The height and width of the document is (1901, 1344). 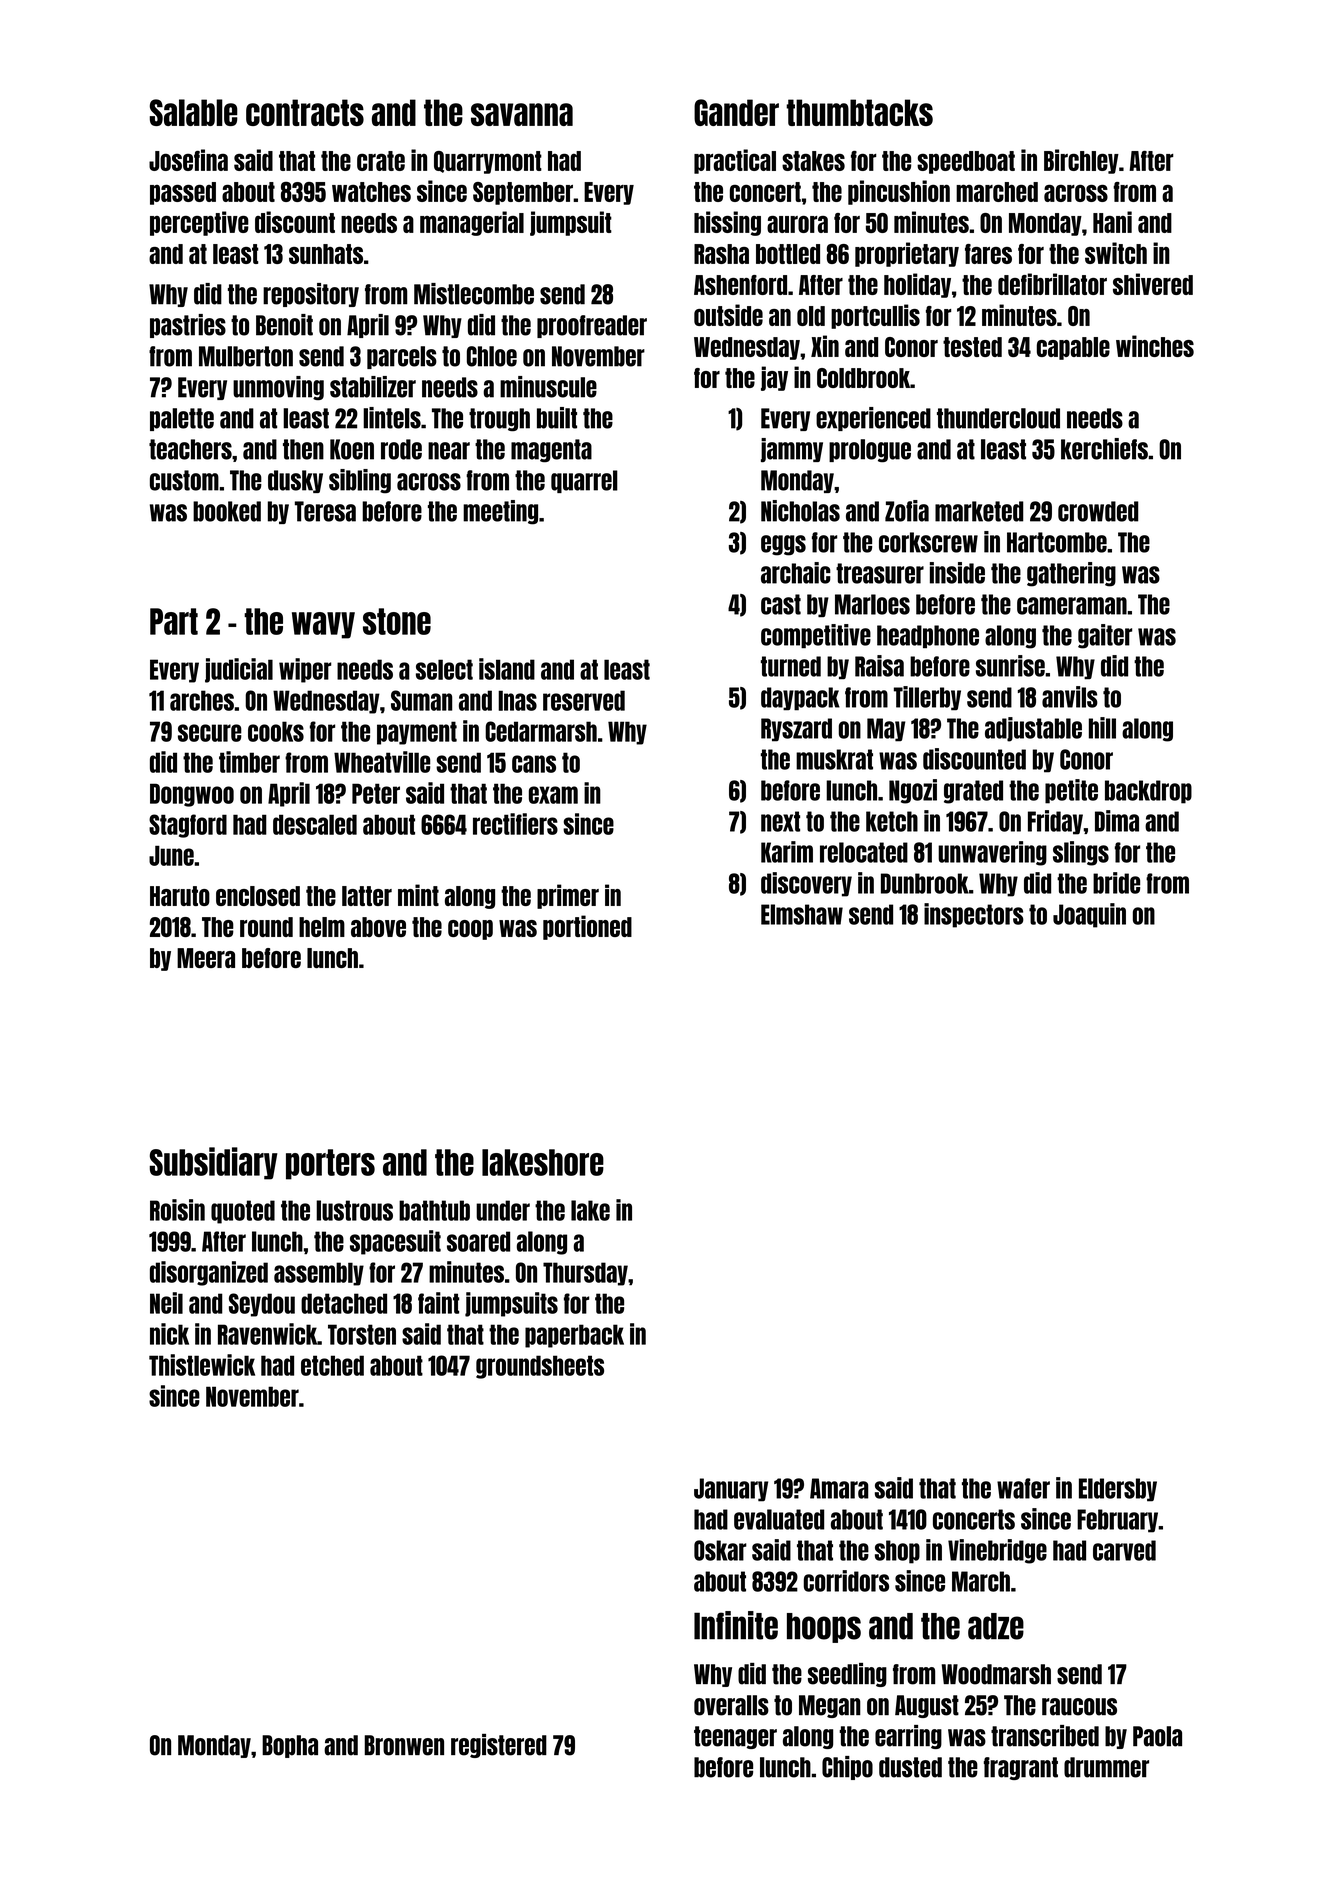 I want to click on Amara, so click(x=839, y=1488).
